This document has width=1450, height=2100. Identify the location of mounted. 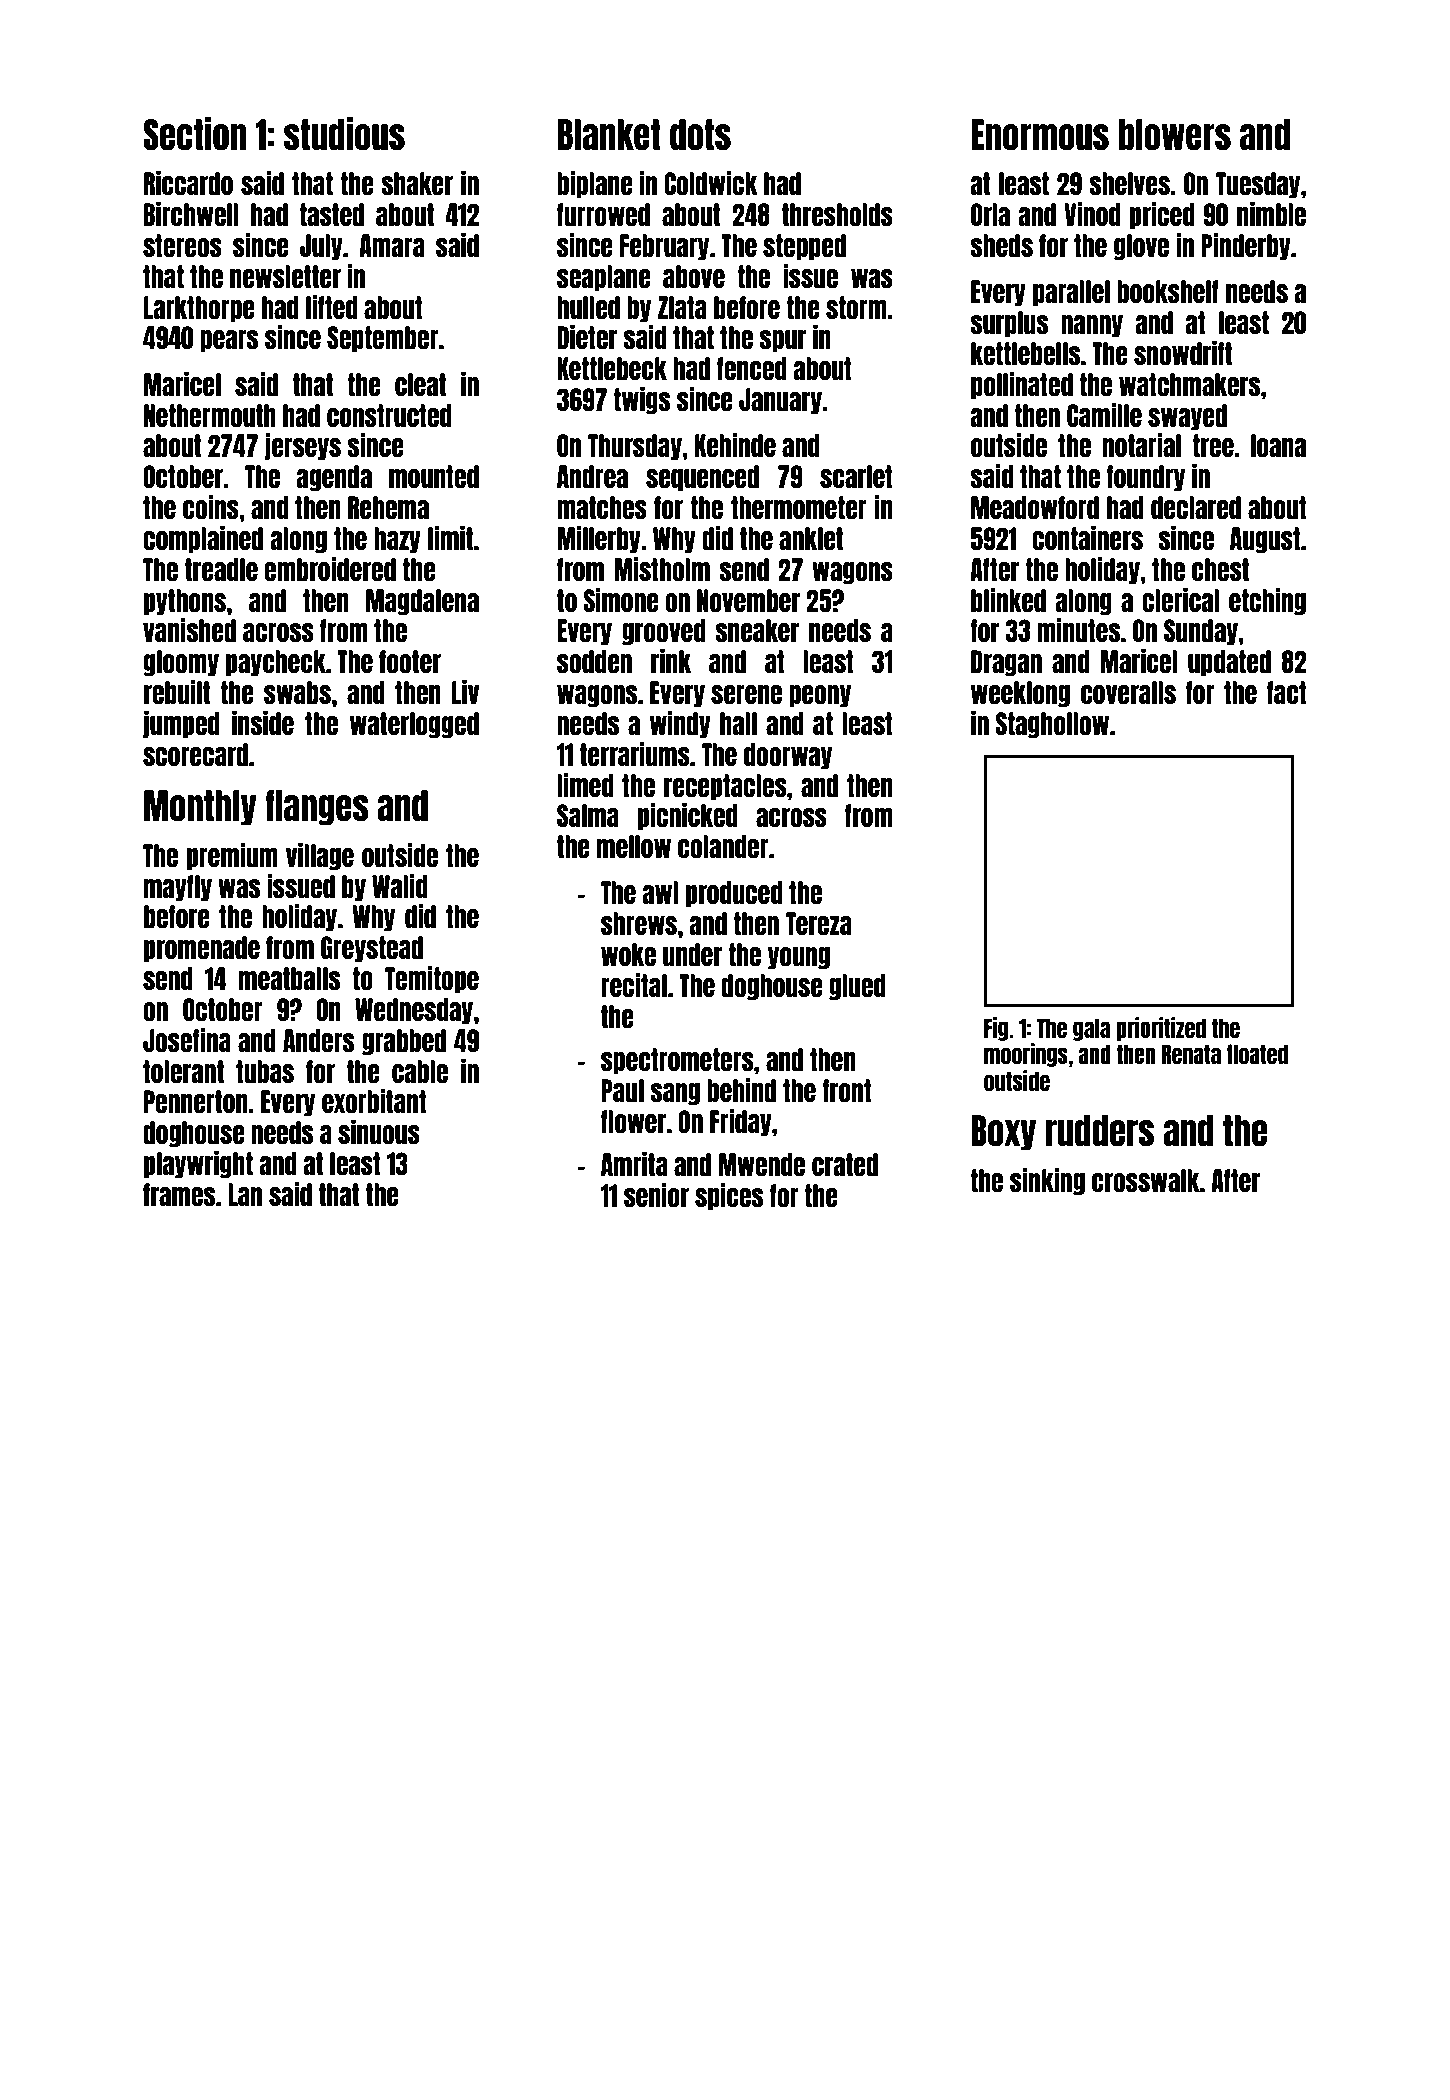
(434, 476).
